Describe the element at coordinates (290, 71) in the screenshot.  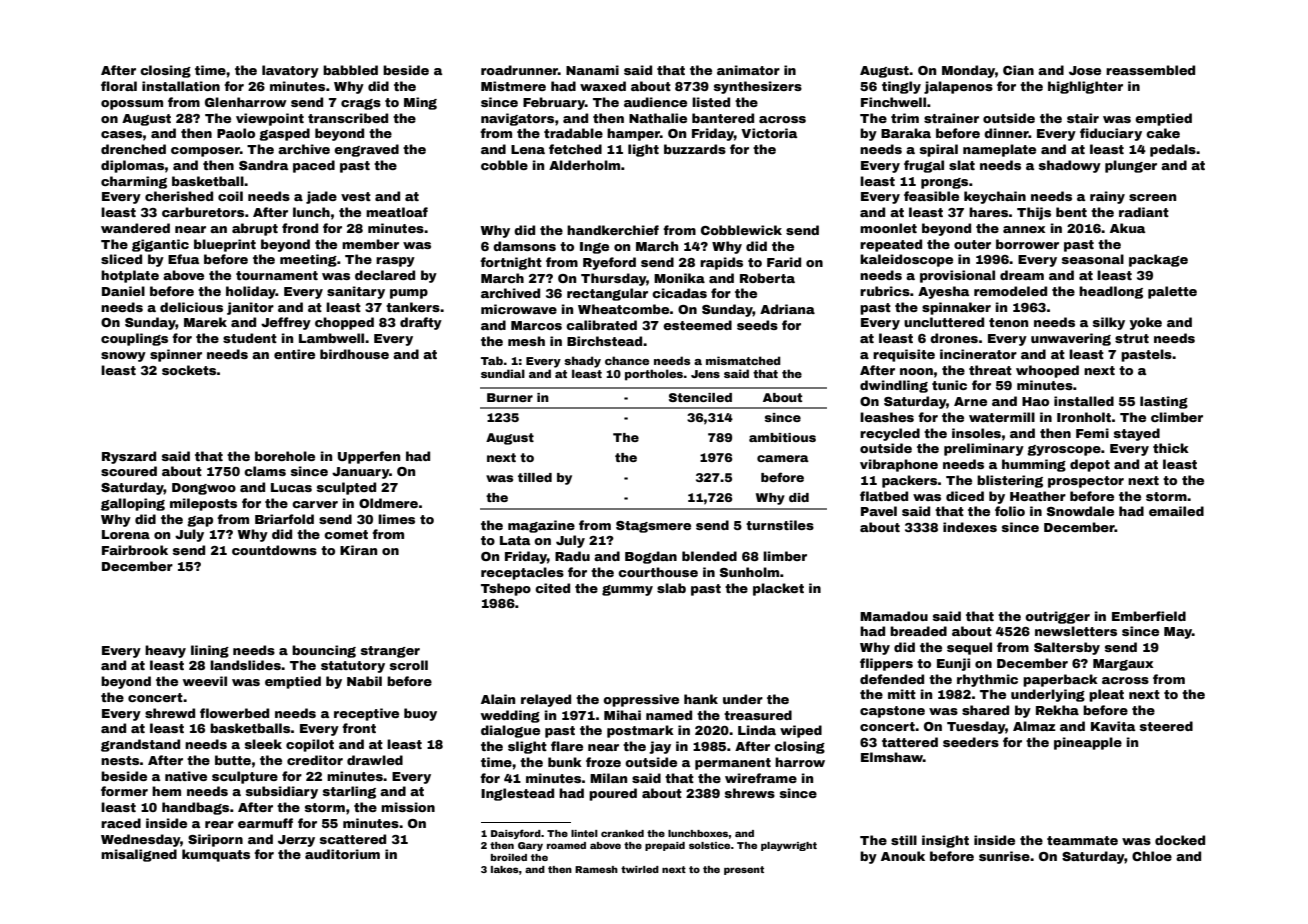
I see `lavatory` at that location.
